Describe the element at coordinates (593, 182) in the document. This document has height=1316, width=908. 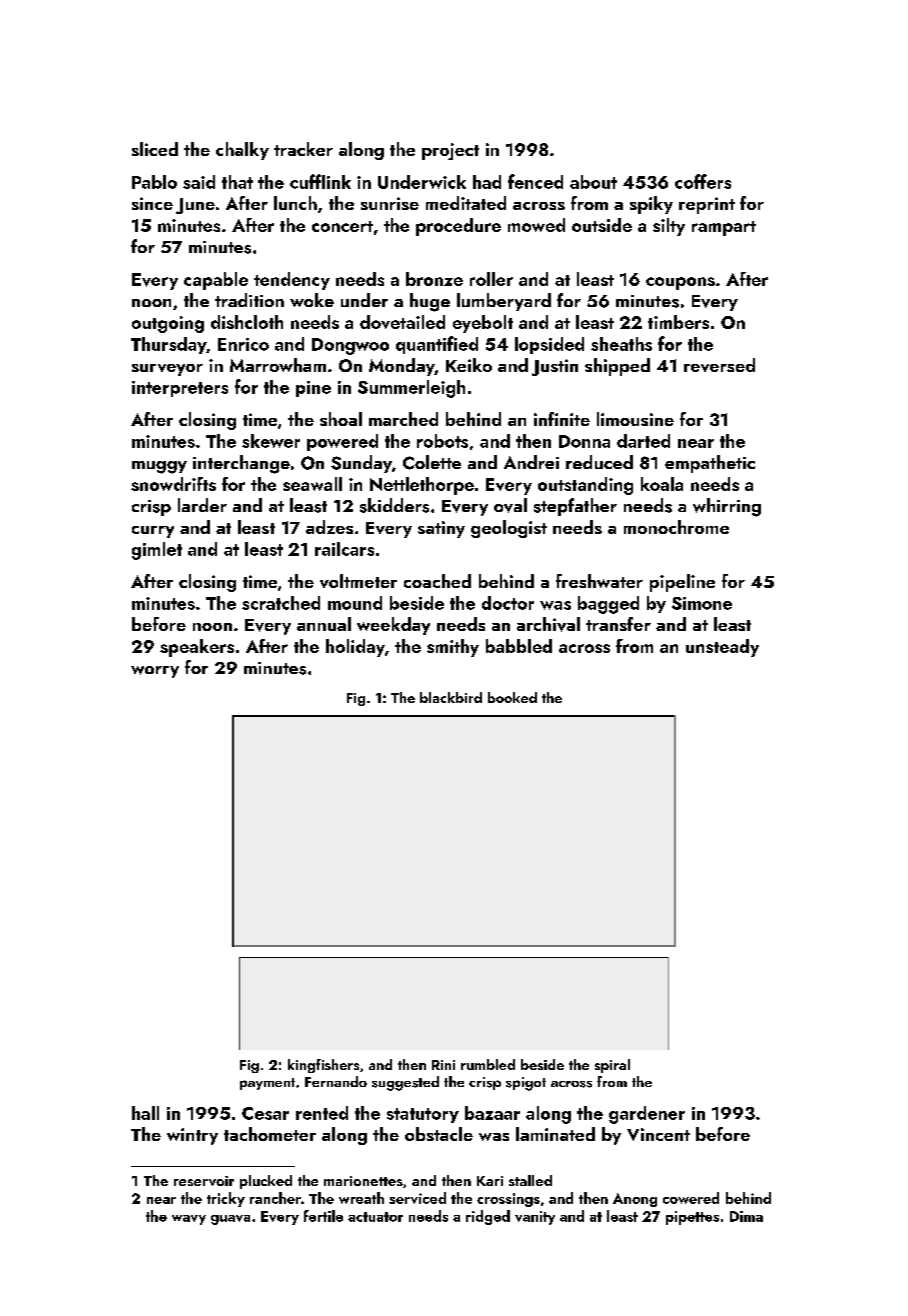
I see `about` at that location.
